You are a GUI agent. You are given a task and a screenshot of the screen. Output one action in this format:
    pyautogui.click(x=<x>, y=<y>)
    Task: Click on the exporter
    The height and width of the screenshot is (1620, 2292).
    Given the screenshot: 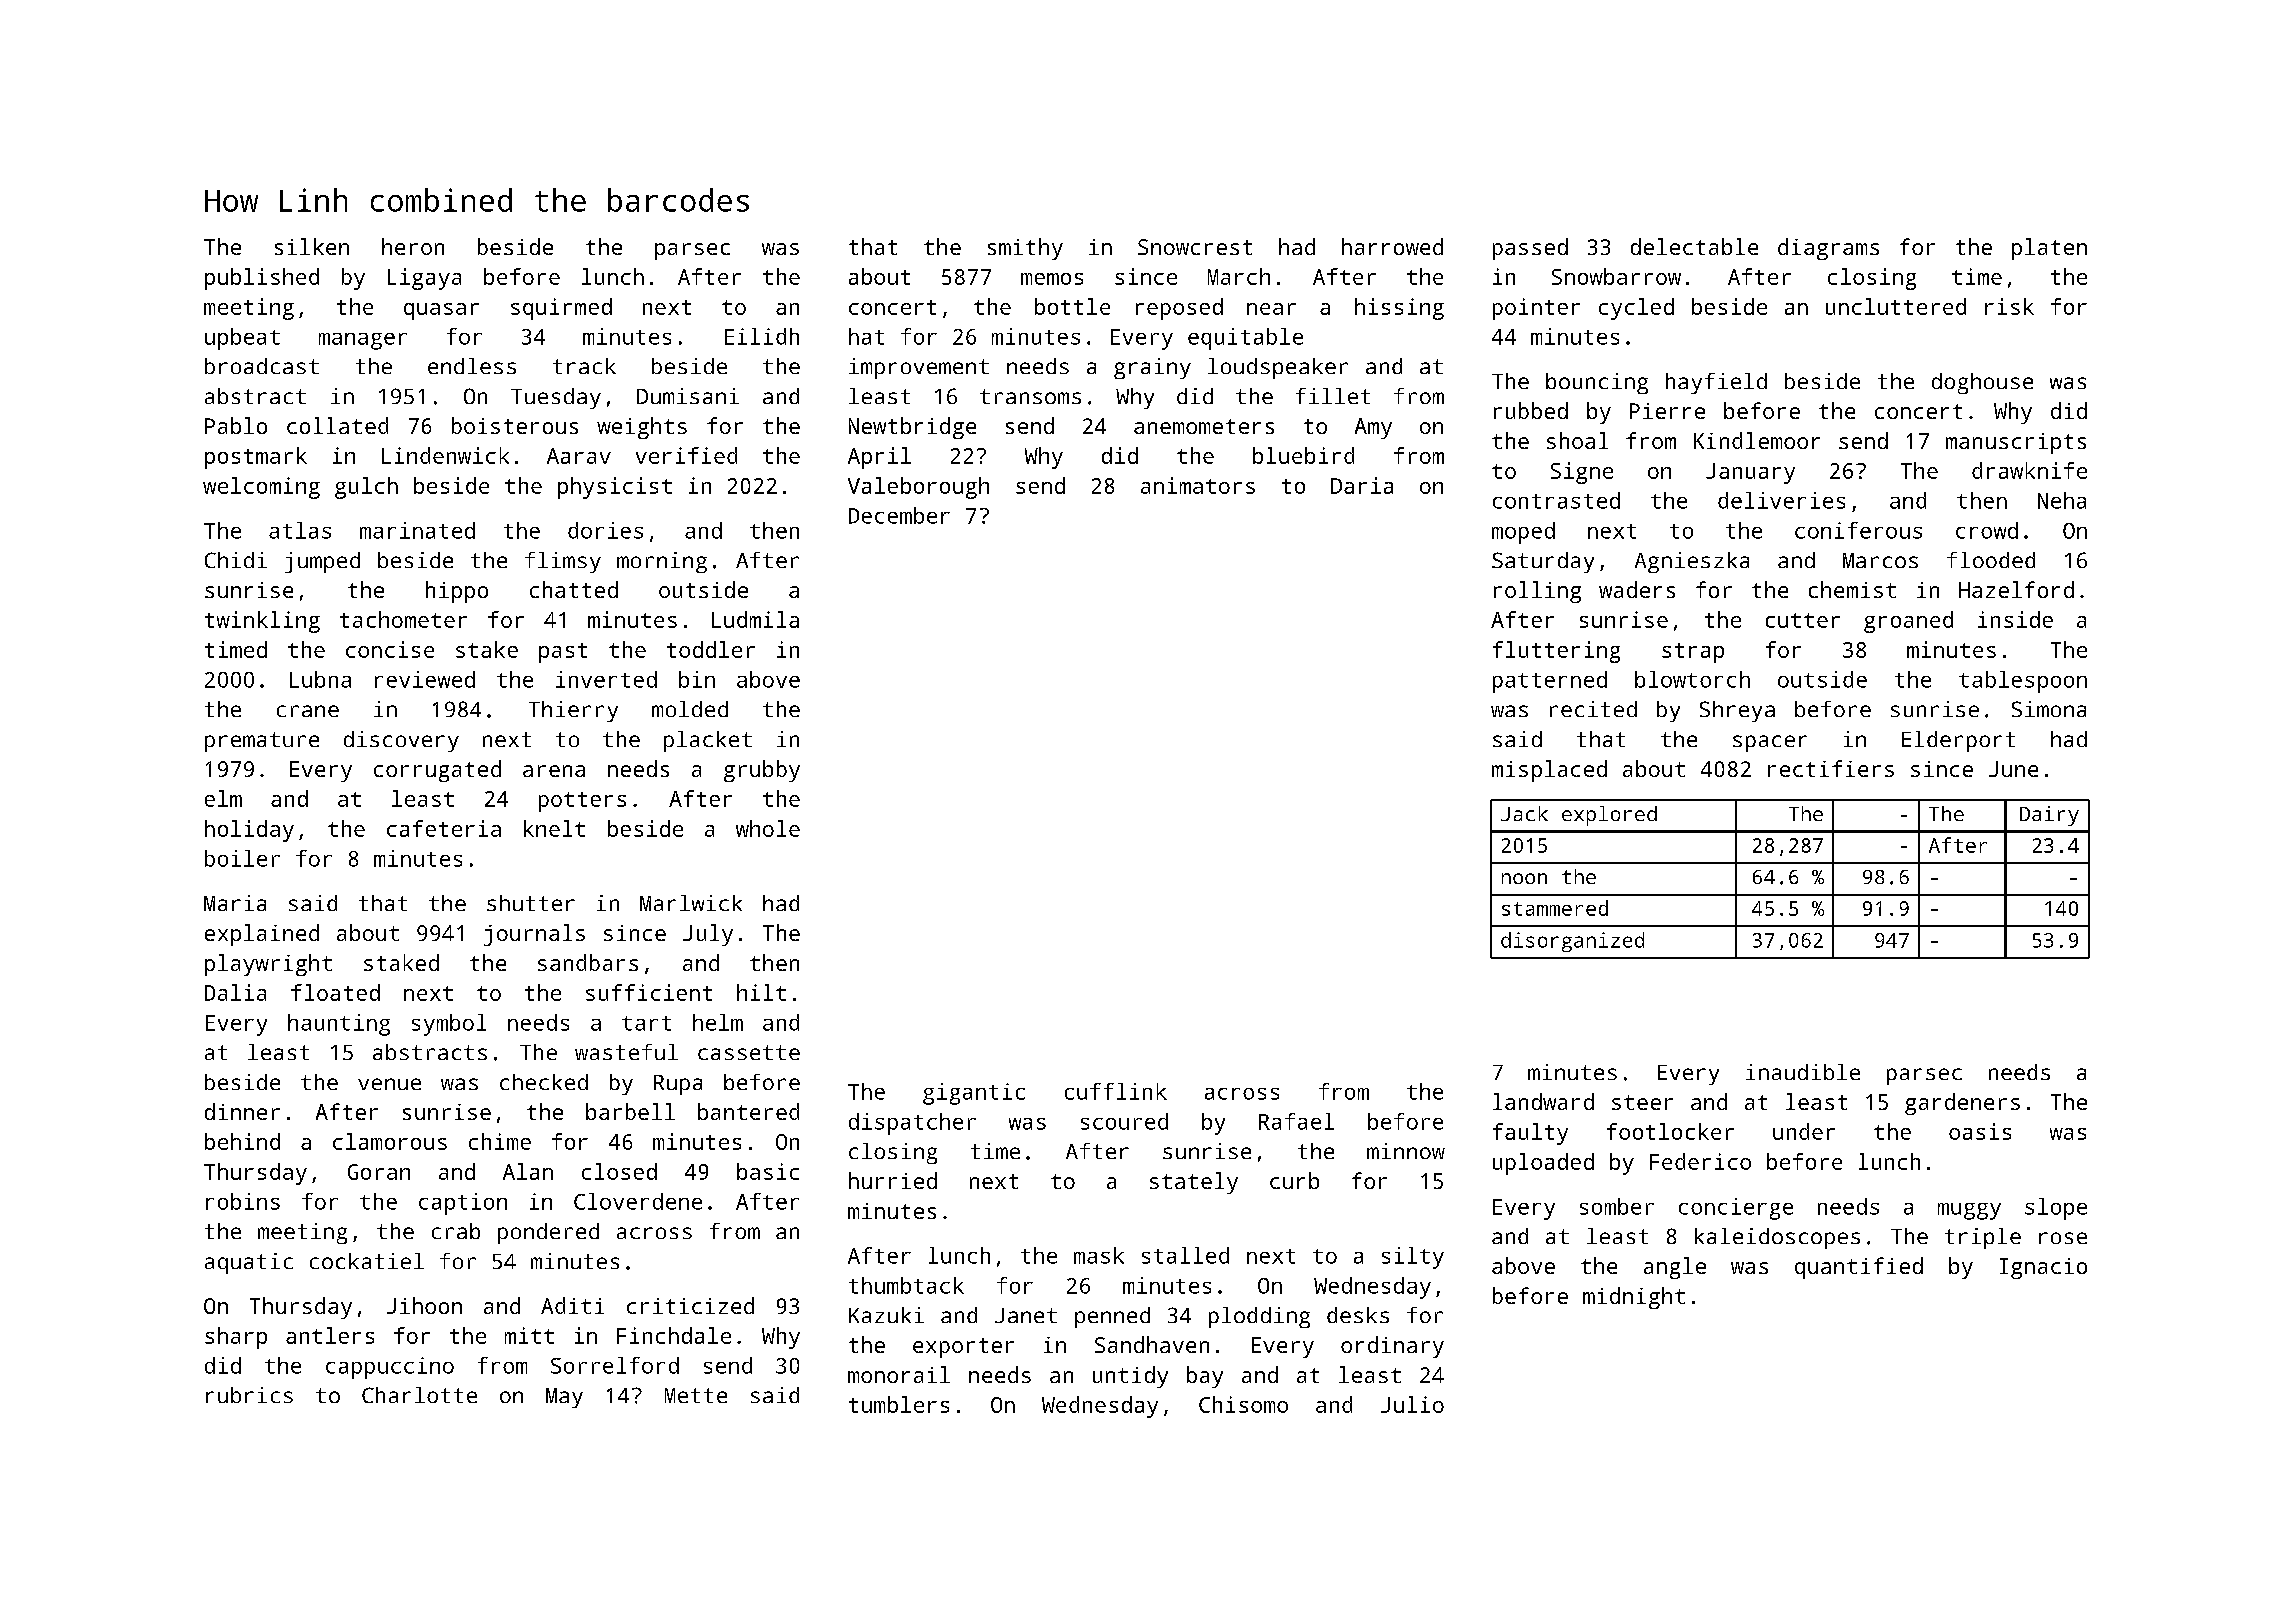 What is the action you would take?
    pyautogui.click(x=963, y=1348)
